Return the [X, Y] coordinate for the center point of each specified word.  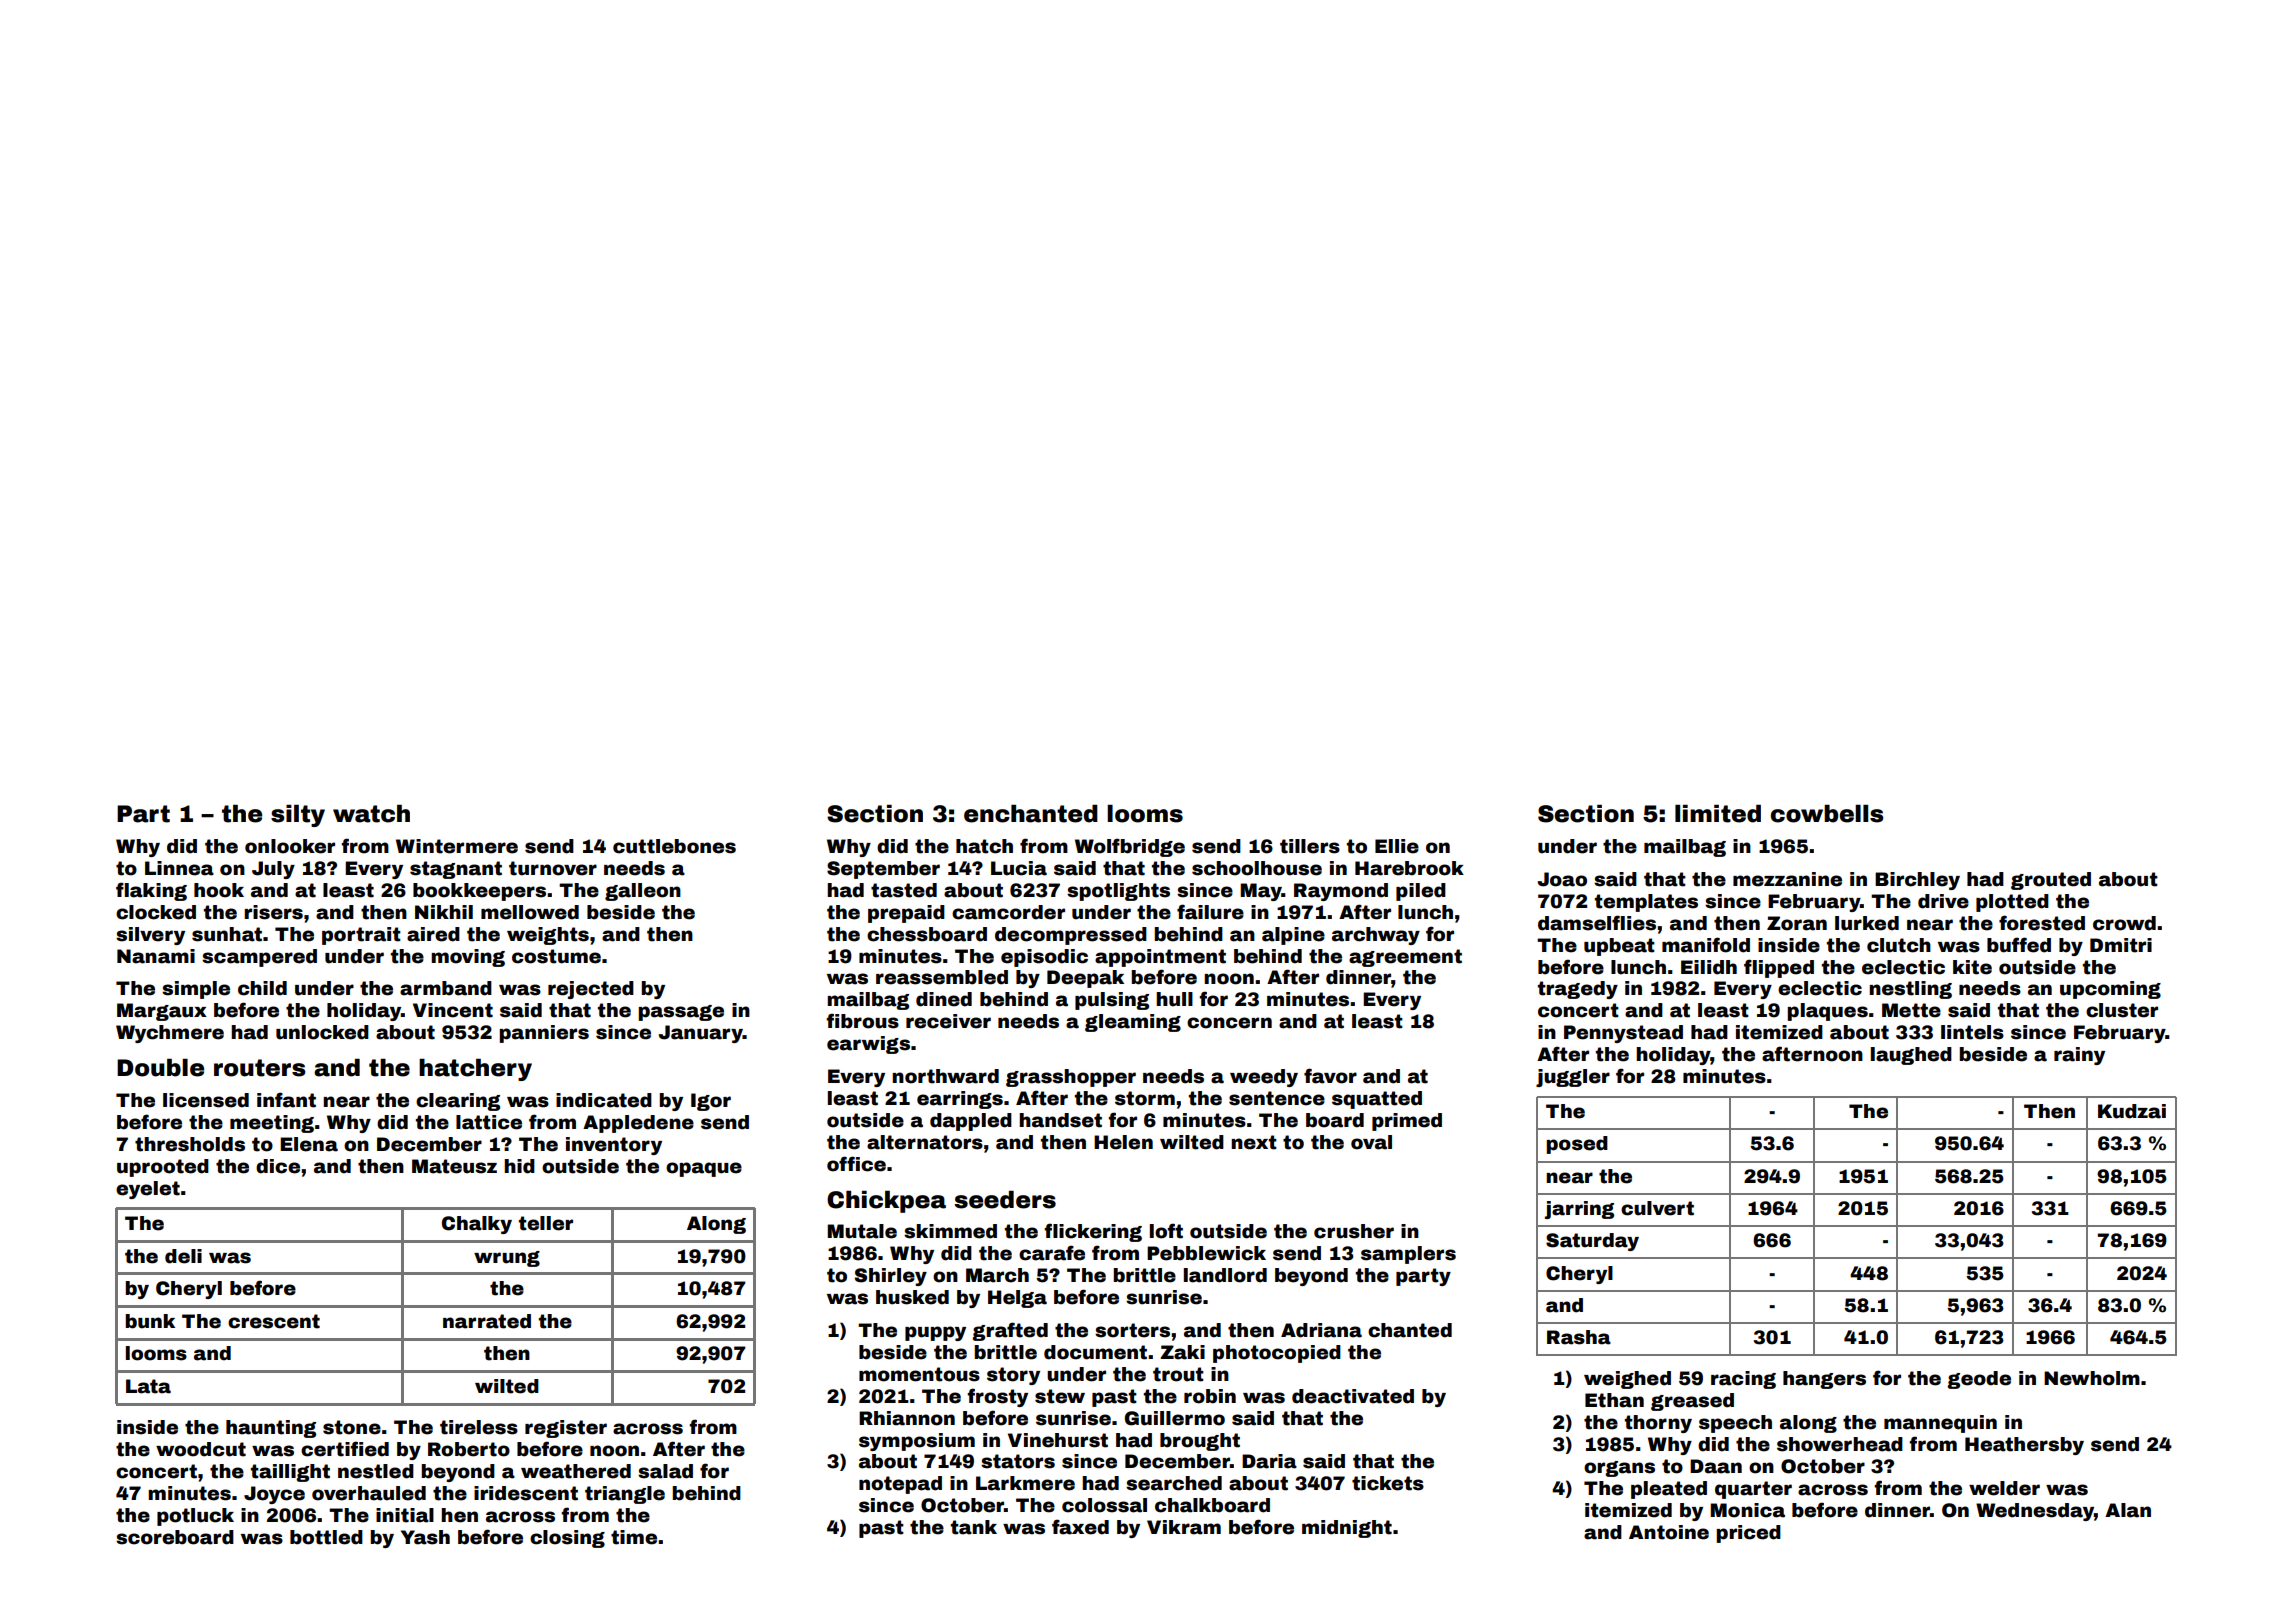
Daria [1269, 1461]
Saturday [1592, 1242]
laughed [1911, 1056]
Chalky [477, 1225]
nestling [1910, 990]
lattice [489, 1122]
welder [2004, 1488]
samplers [1408, 1255]
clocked [156, 912]
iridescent [526, 1493]
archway [1376, 936]
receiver [948, 1021]
